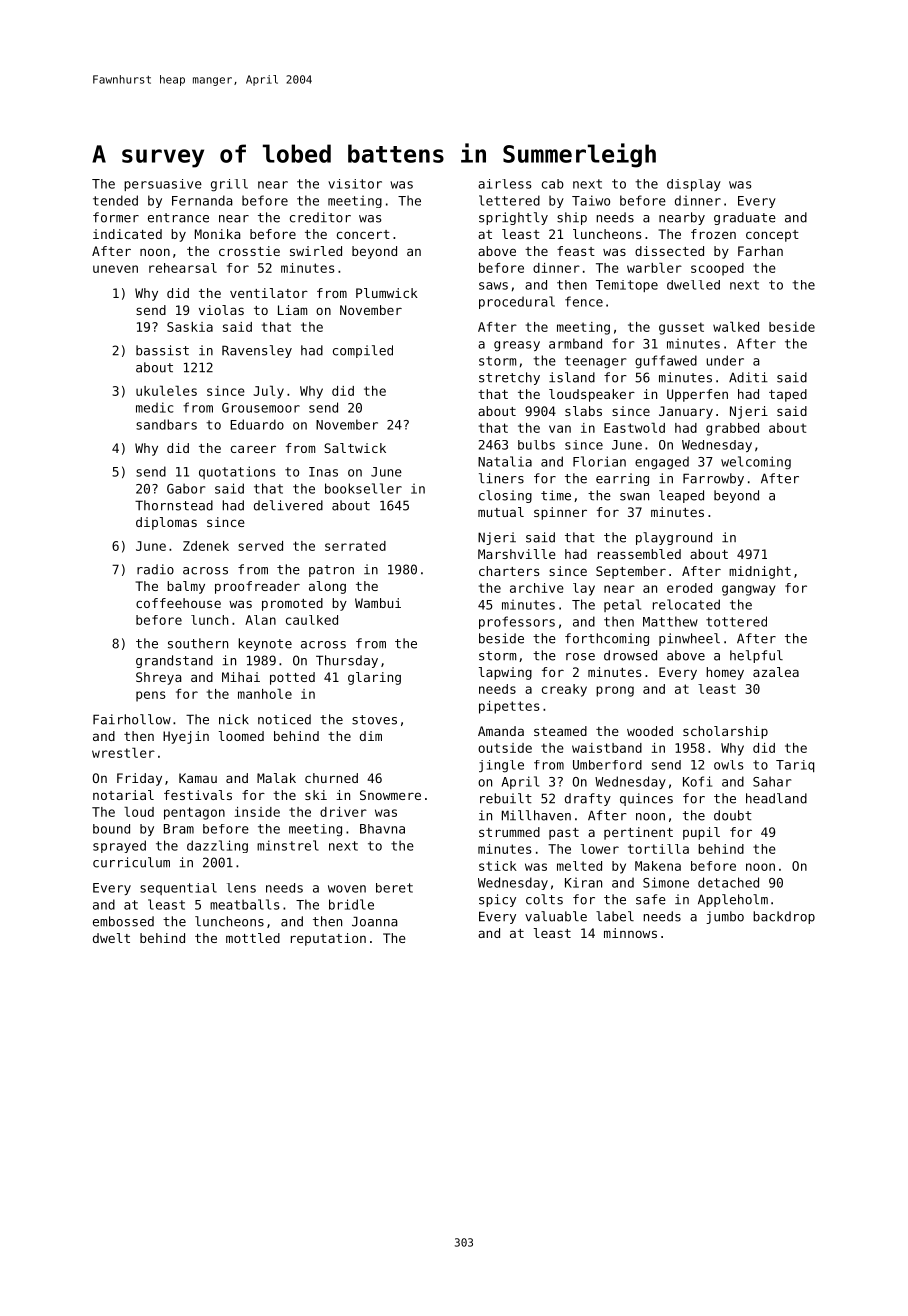 This screenshot has height=1316, width=908. I want to click on concert, so click(363, 234).
